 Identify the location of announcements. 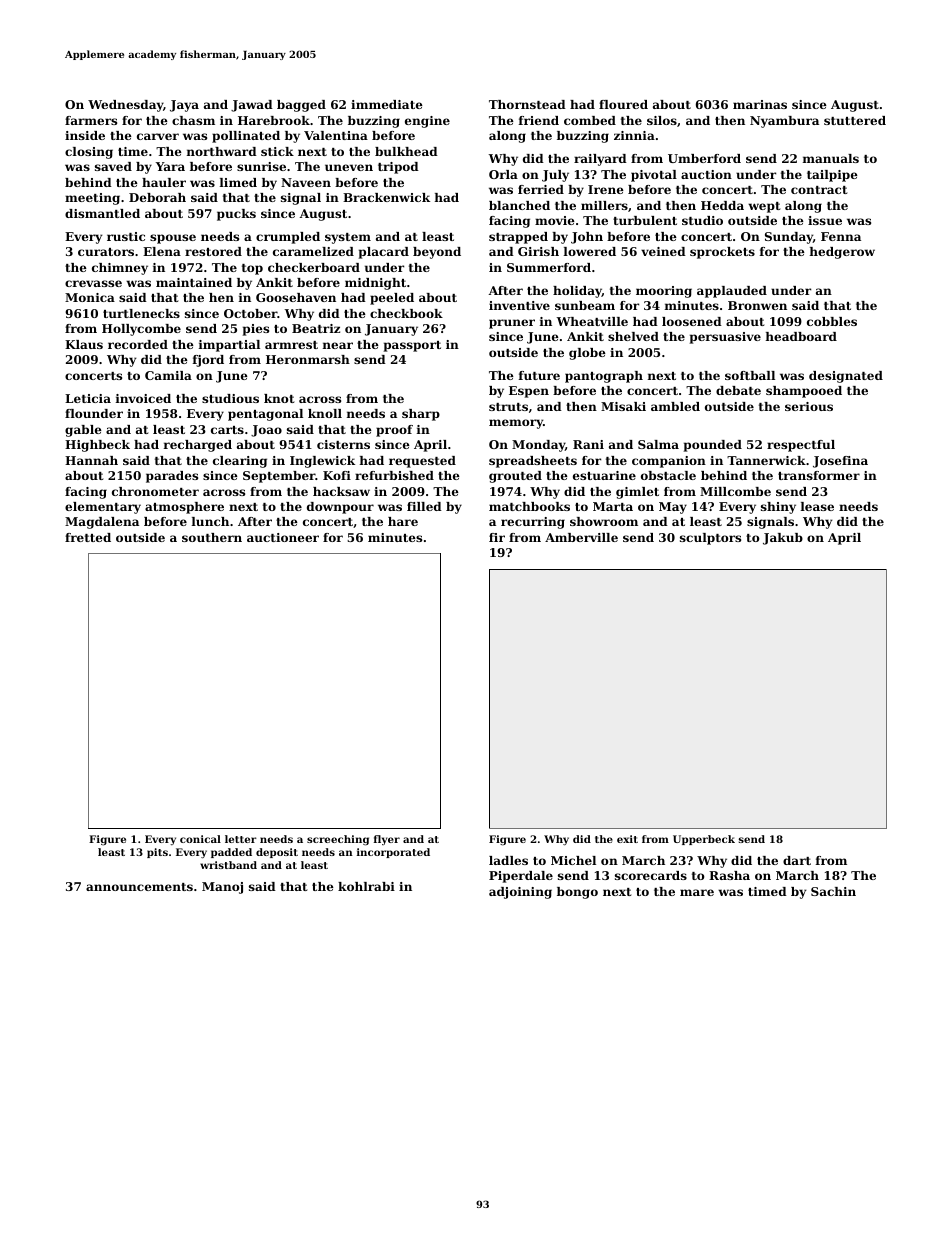
(139, 887).
